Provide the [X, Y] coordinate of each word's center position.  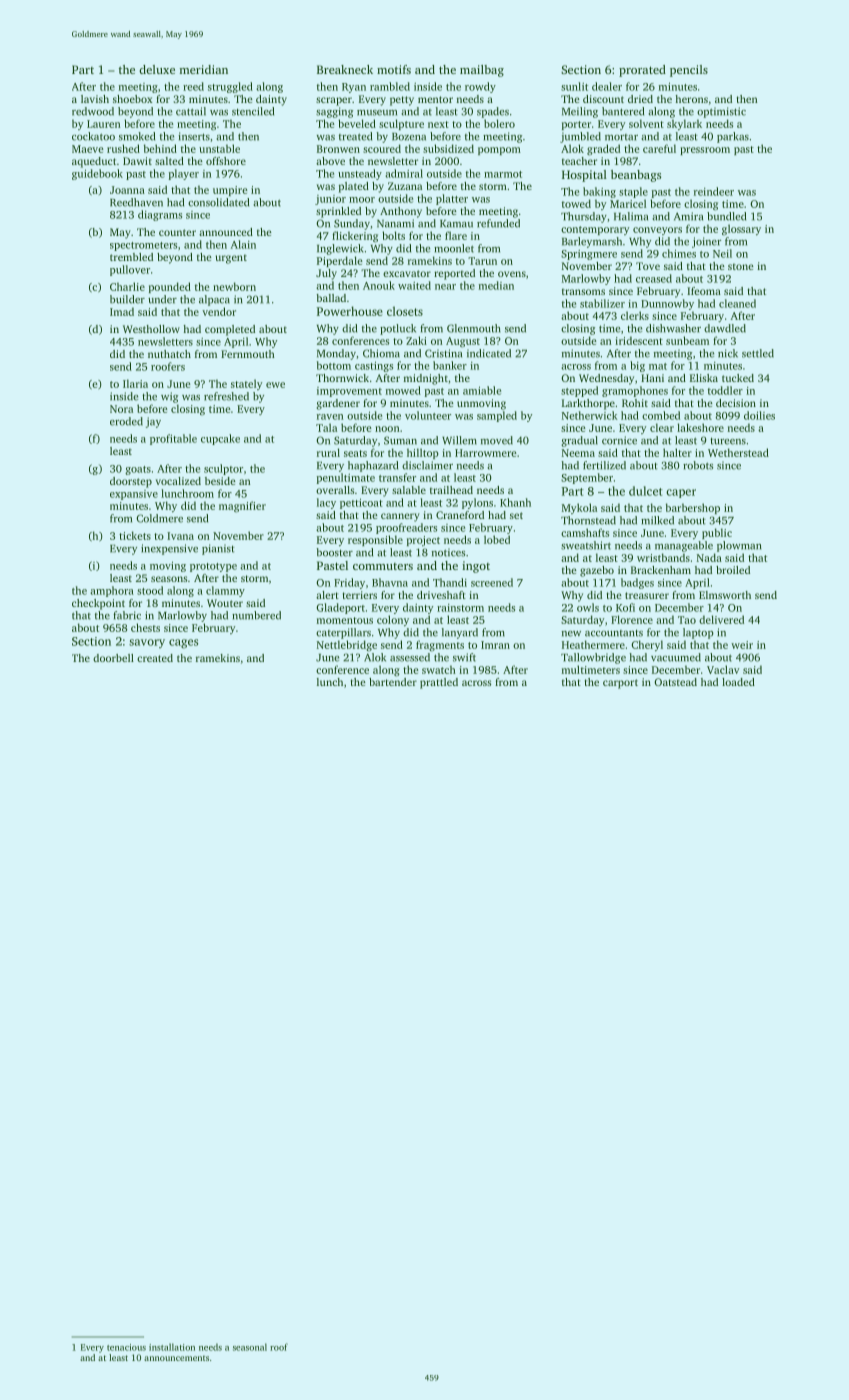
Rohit [635, 403]
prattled [439, 683]
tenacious [126, 1347]
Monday [336, 354]
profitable [173, 439]
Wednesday [606, 379]
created [155, 658]
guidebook [97, 174]
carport [620, 684]
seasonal [250, 1347]
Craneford [460, 515]
